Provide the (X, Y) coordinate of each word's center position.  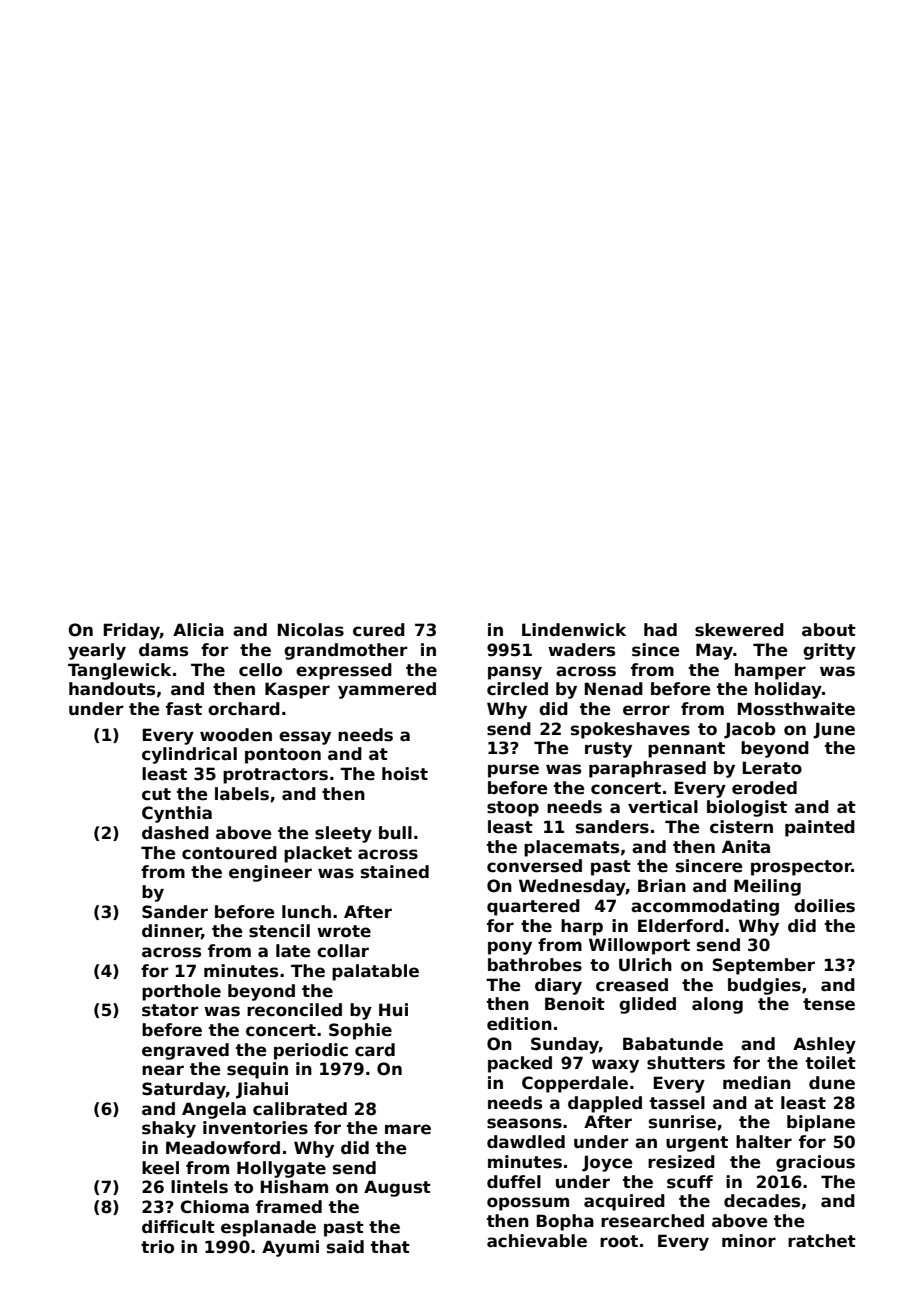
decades (762, 1201)
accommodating (705, 907)
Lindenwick (574, 630)
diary (558, 986)
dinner (172, 932)
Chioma (214, 1207)
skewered (739, 630)
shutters (686, 1063)
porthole (181, 992)
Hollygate (281, 1169)
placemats (571, 848)
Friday (132, 631)
